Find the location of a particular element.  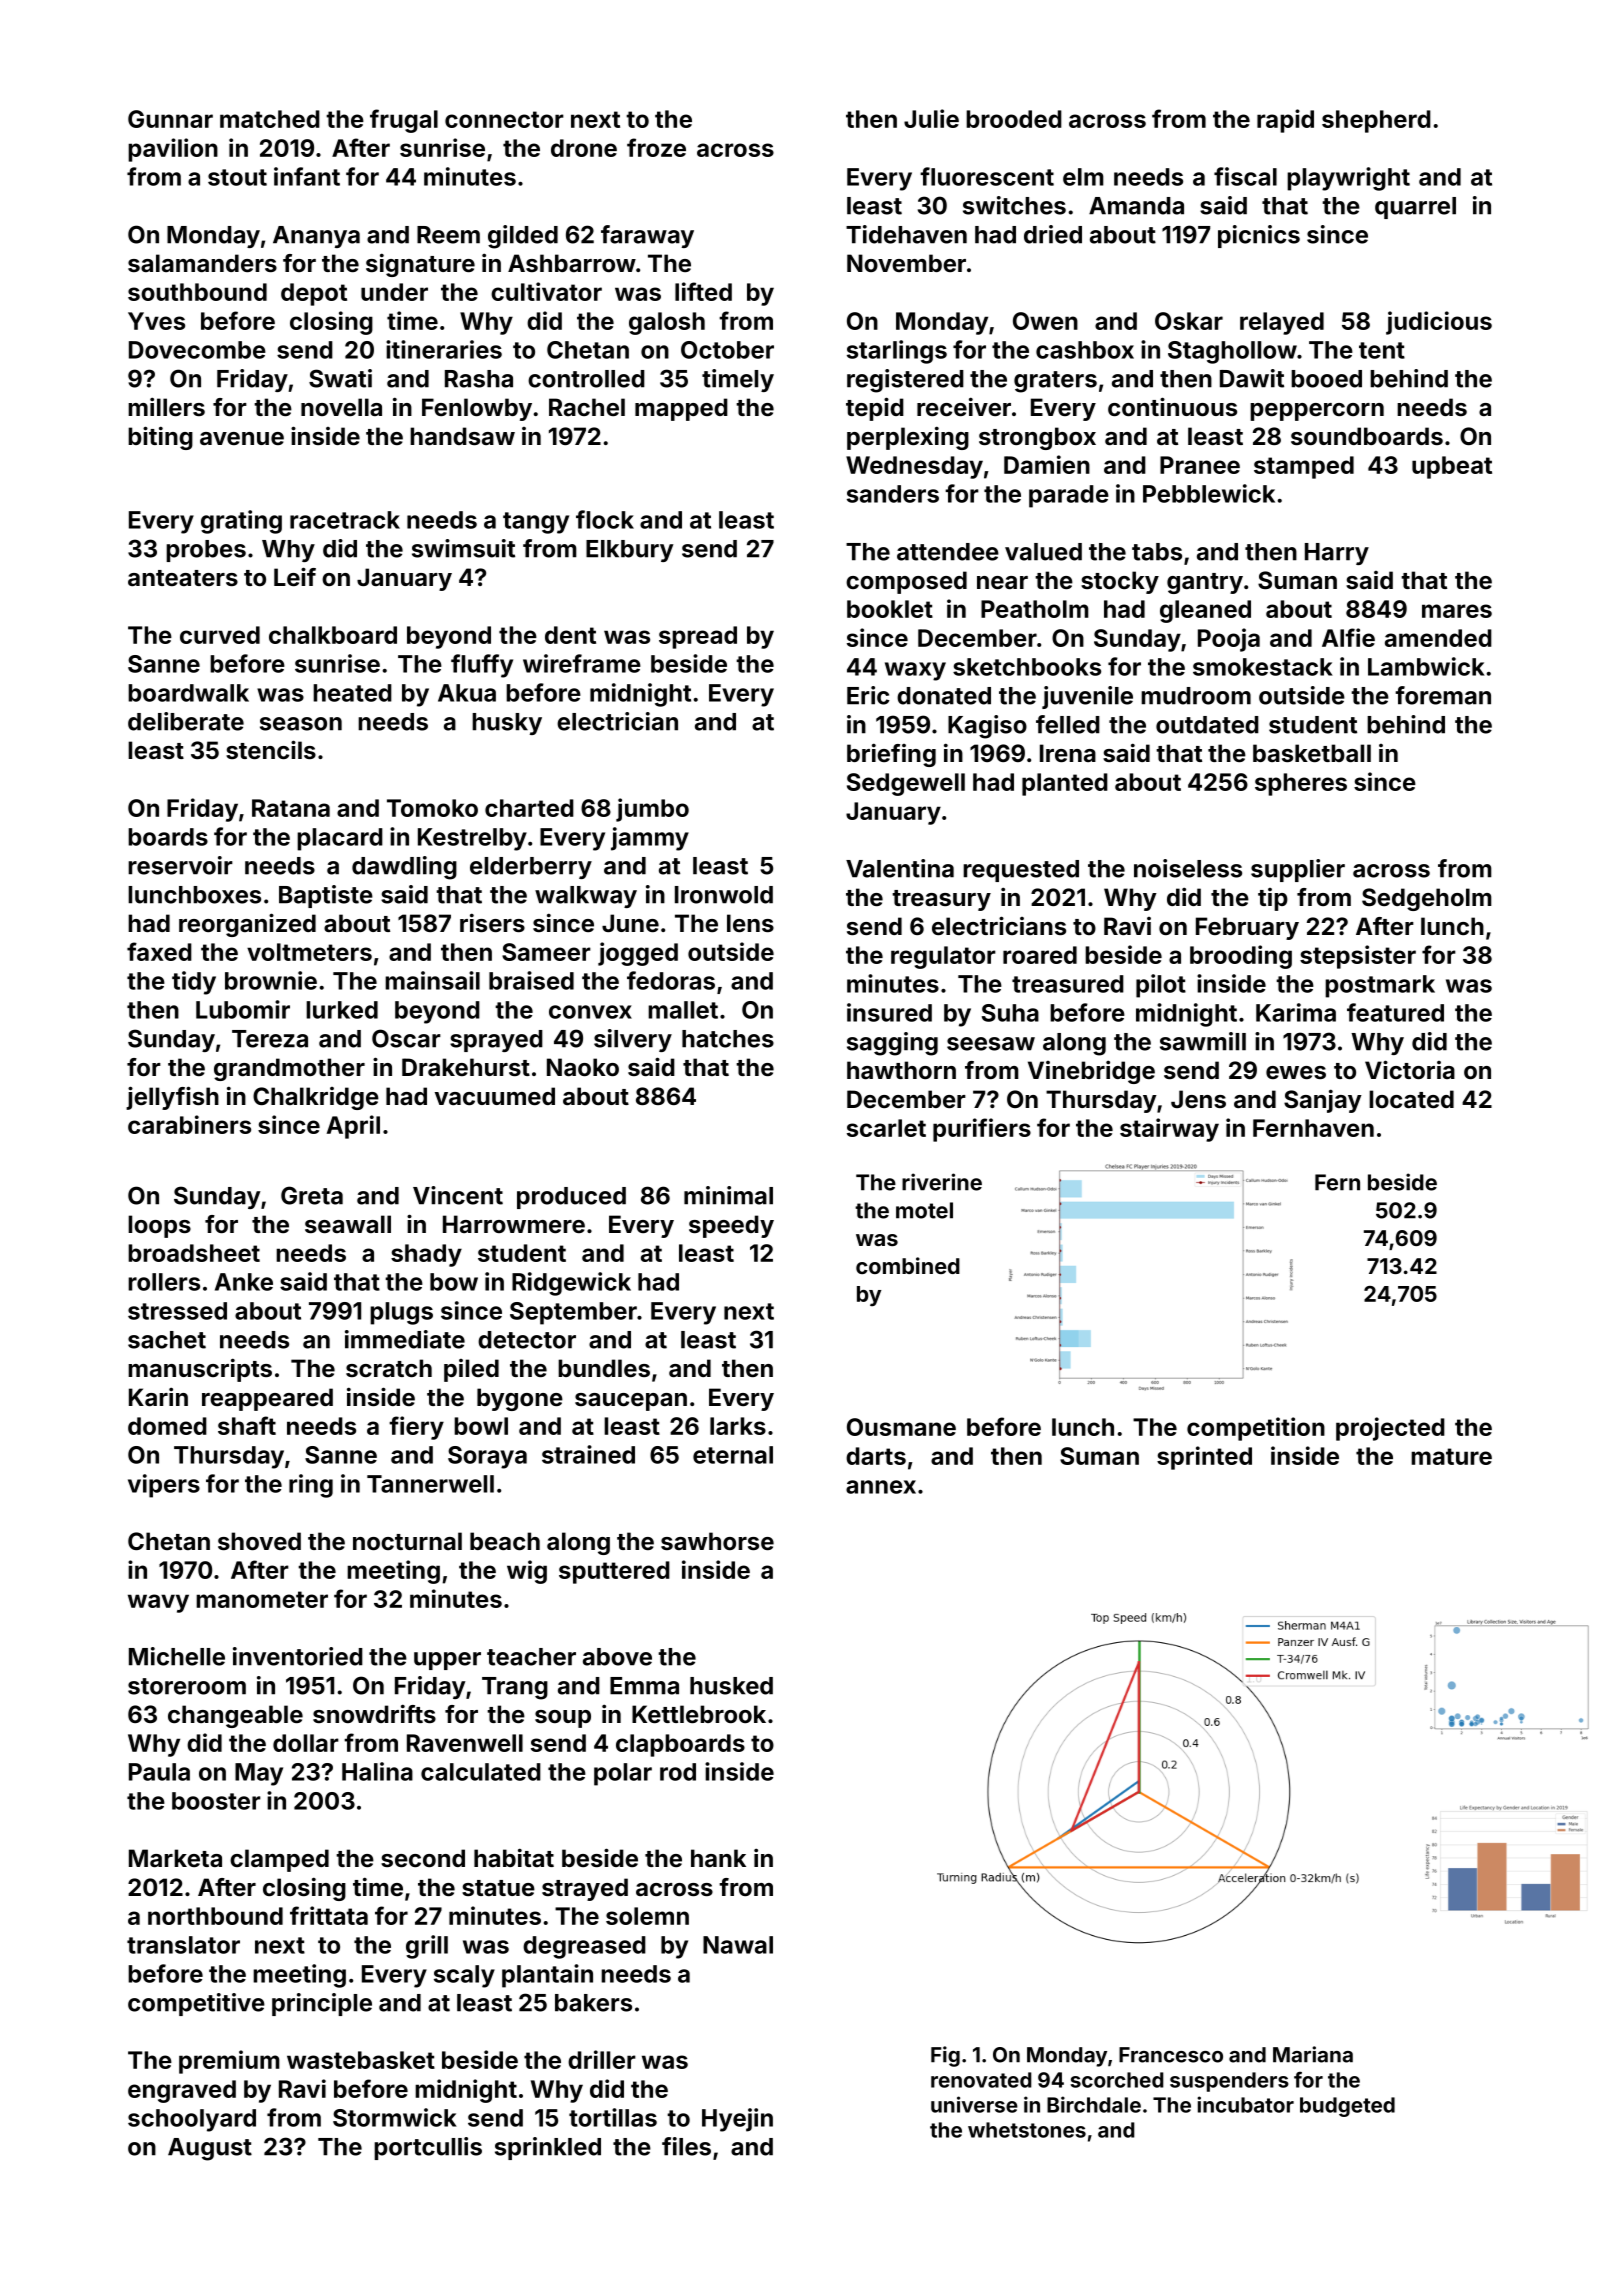

pilot is located at coordinates (1161, 986).
